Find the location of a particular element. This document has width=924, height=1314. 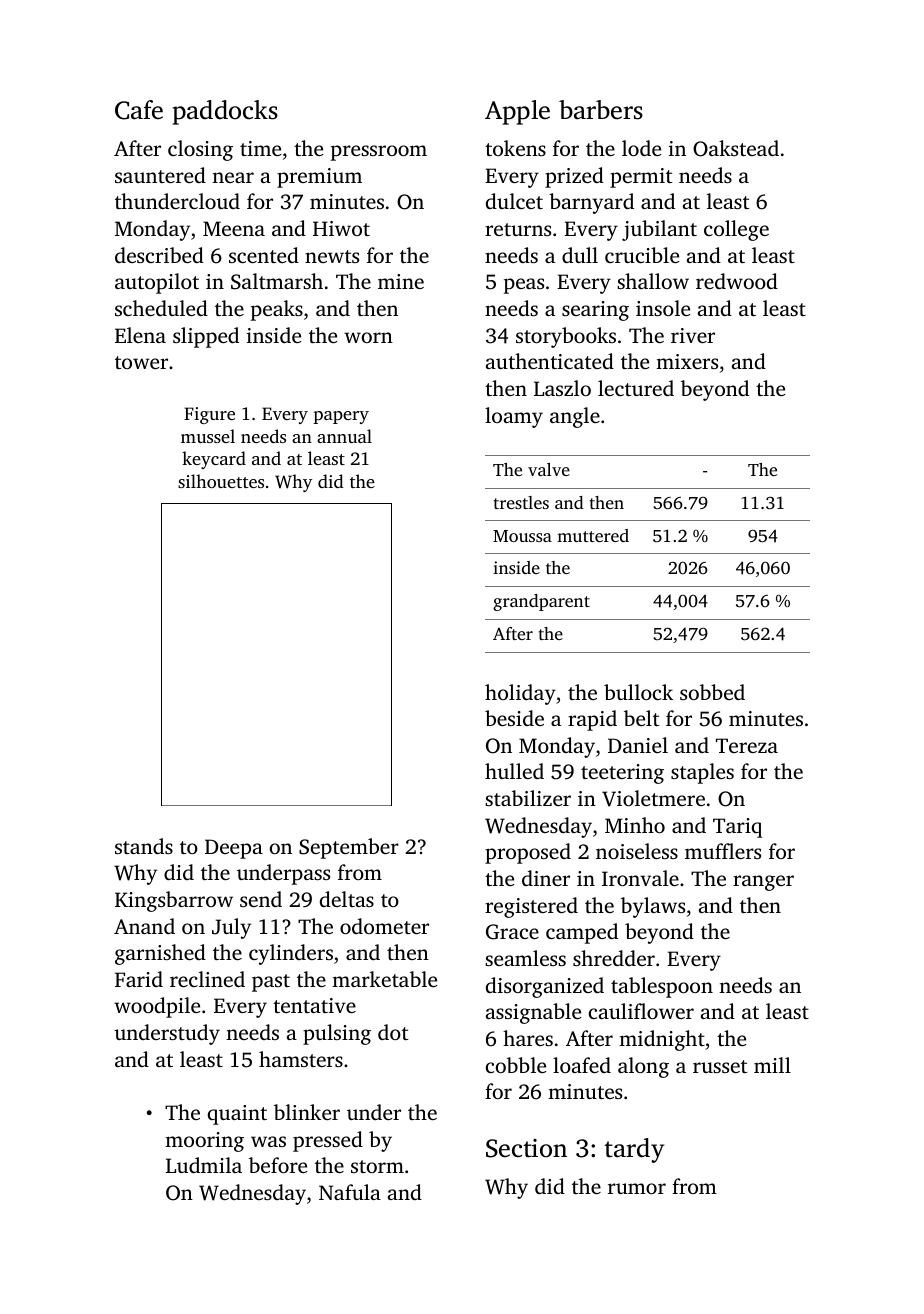

Cafe is located at coordinates (139, 110).
